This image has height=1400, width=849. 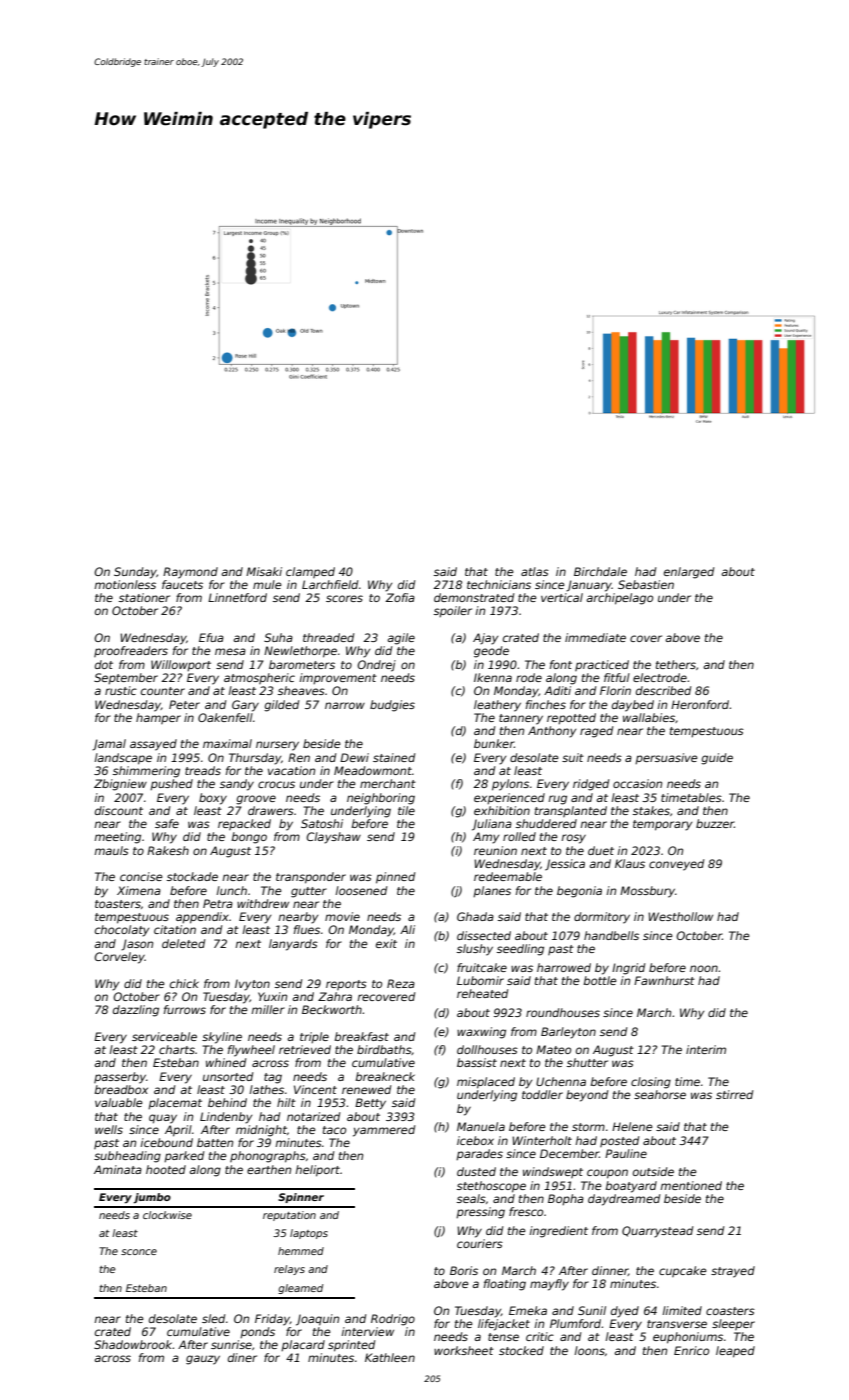 What do you see at coordinates (133, 1344) in the image?
I see `Shadowbrook` at bounding box center [133, 1344].
